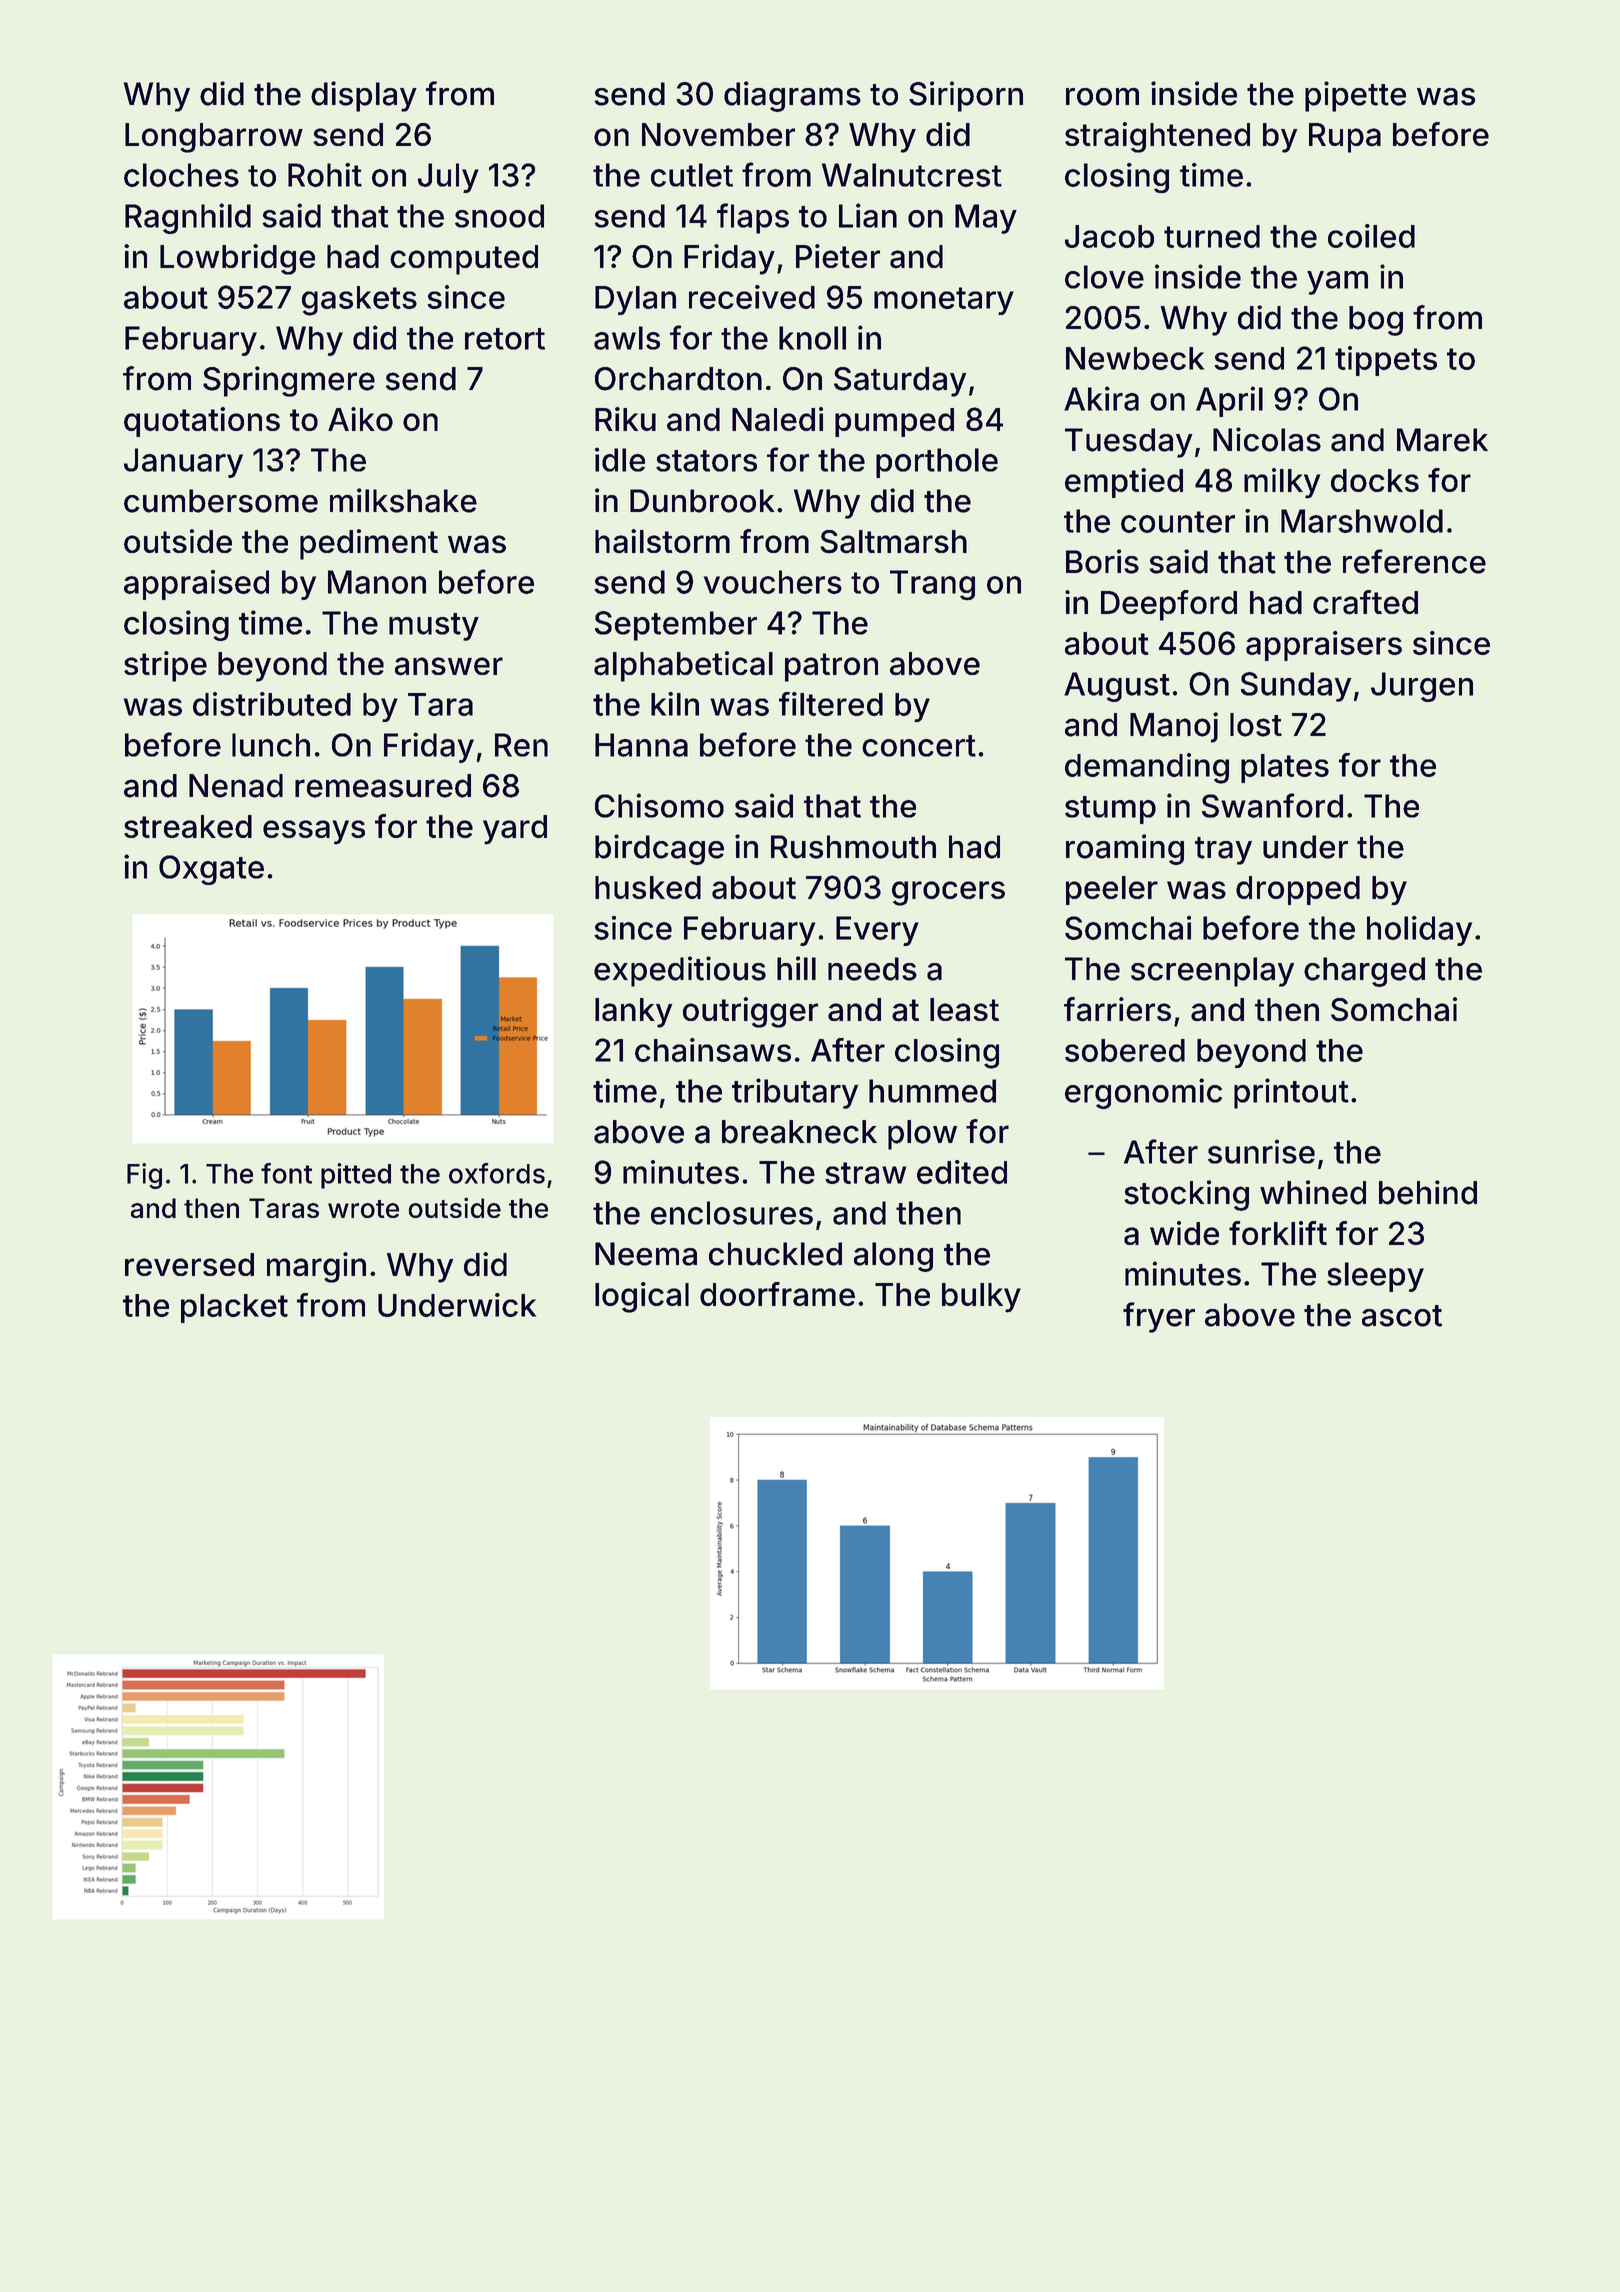 The image size is (1620, 2292). Describe the element at coordinates (642, 1297) in the page. I see `logical` at that location.
